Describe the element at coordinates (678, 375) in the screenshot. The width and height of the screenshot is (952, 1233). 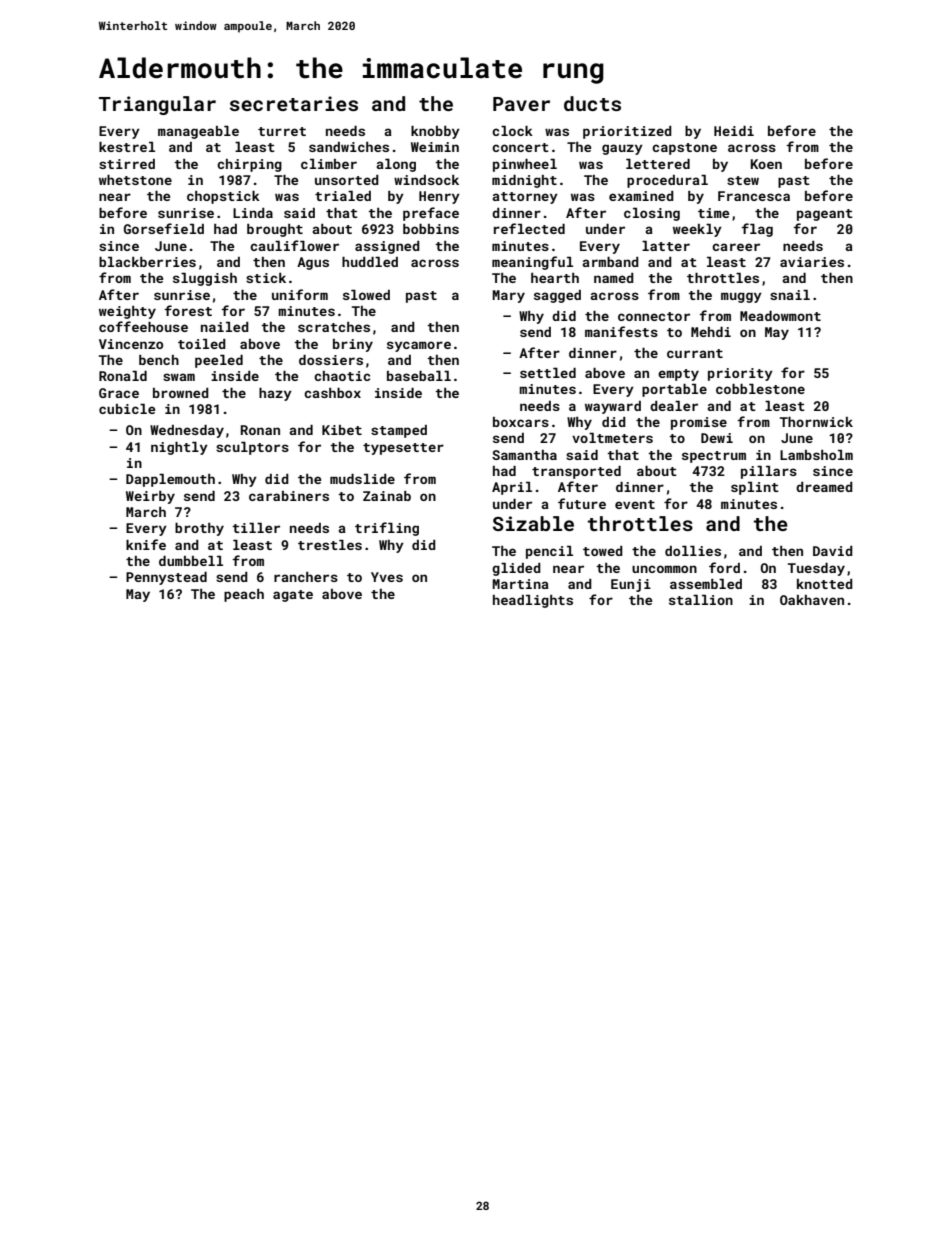
I see `empty` at that location.
